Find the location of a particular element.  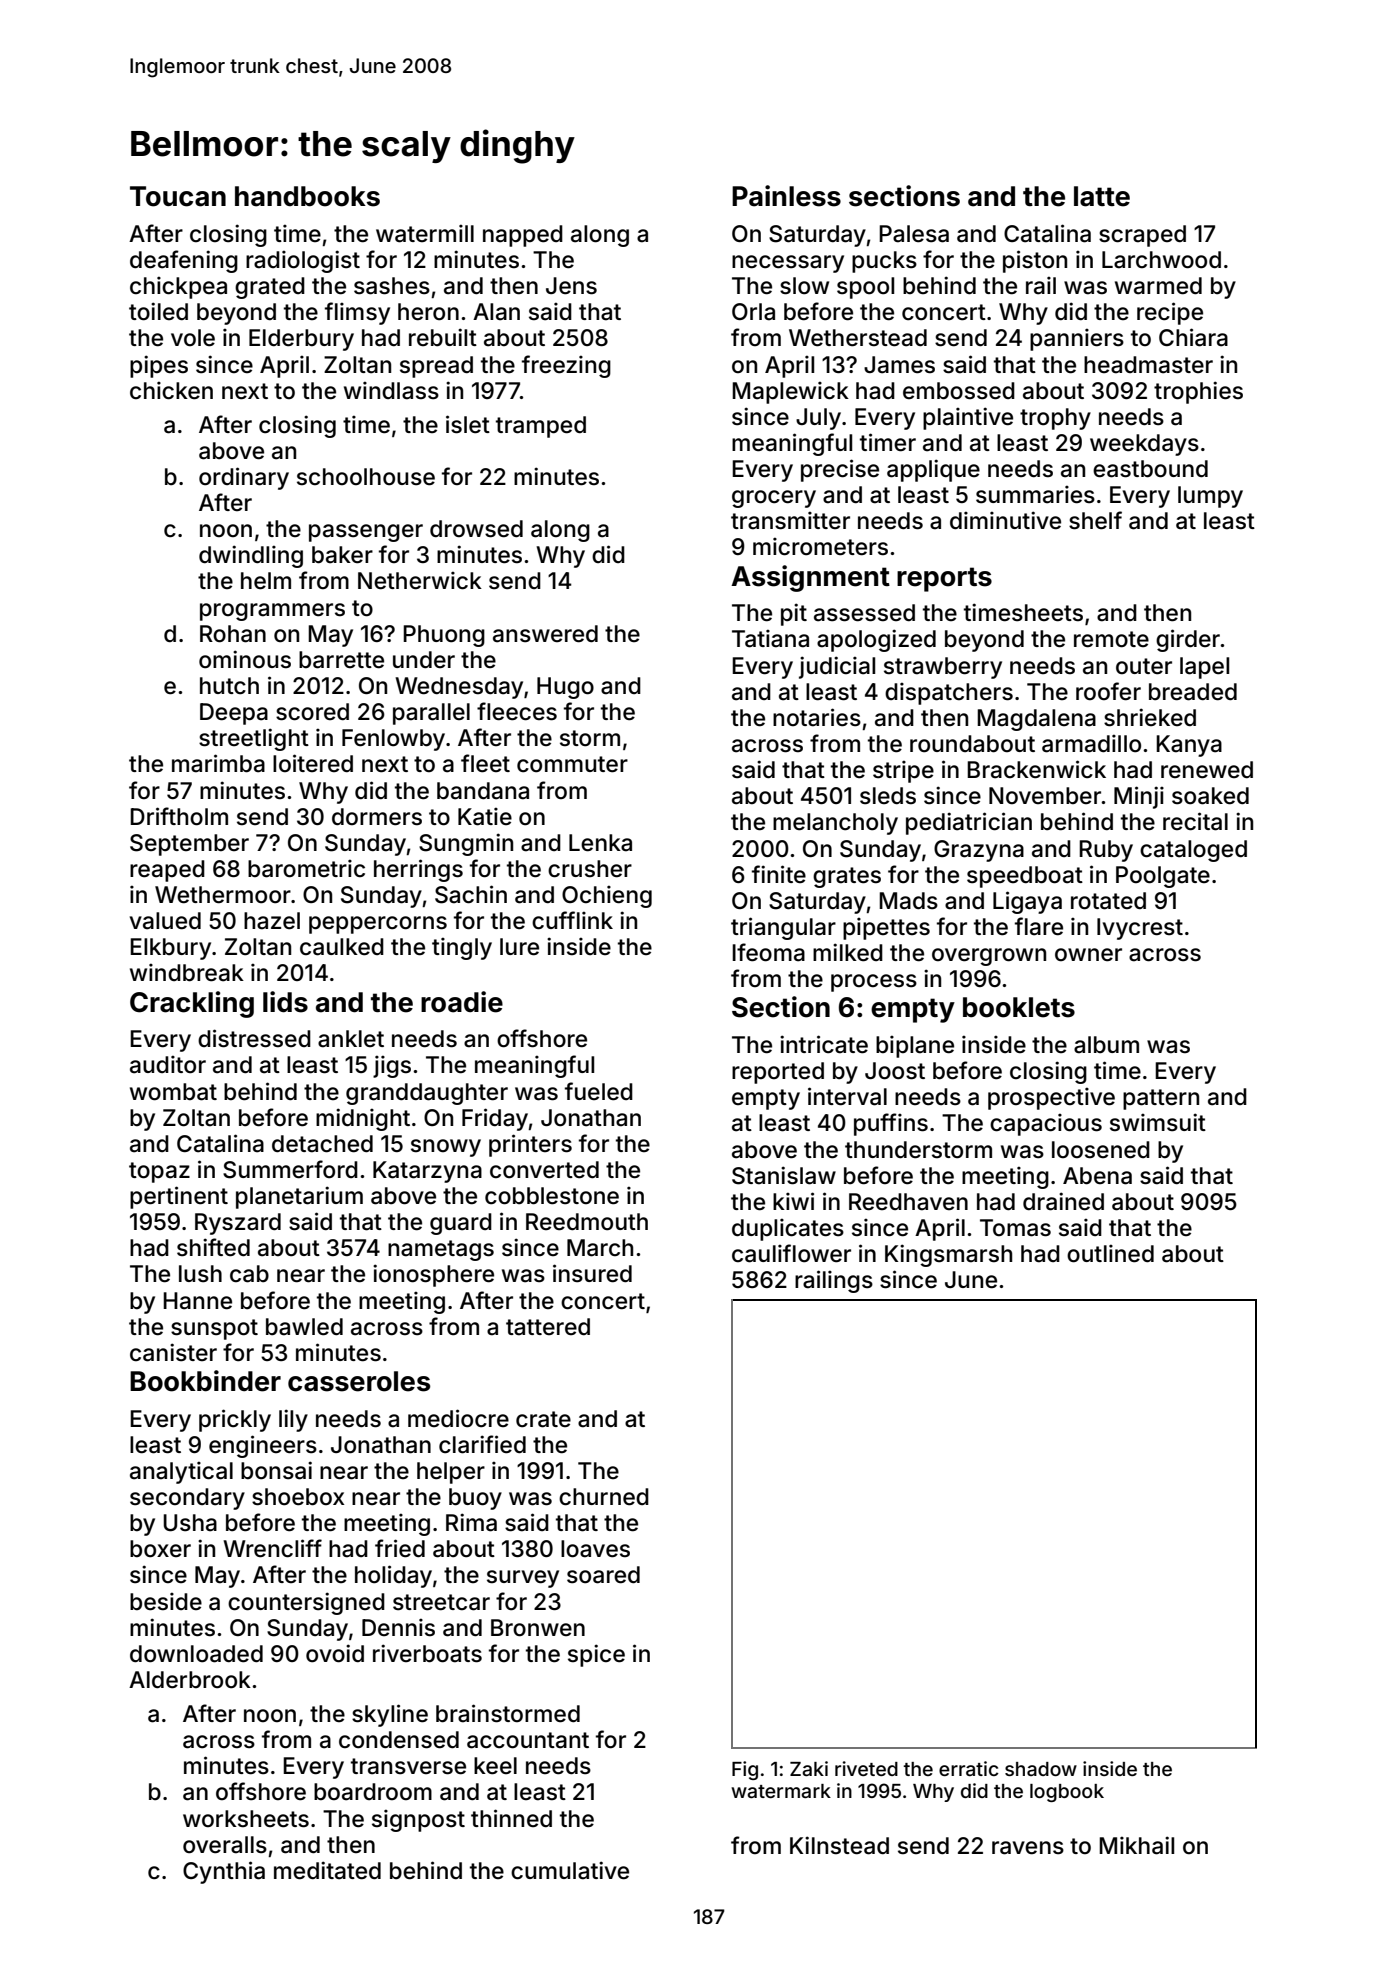

countersigned is located at coordinates (306, 1603).
